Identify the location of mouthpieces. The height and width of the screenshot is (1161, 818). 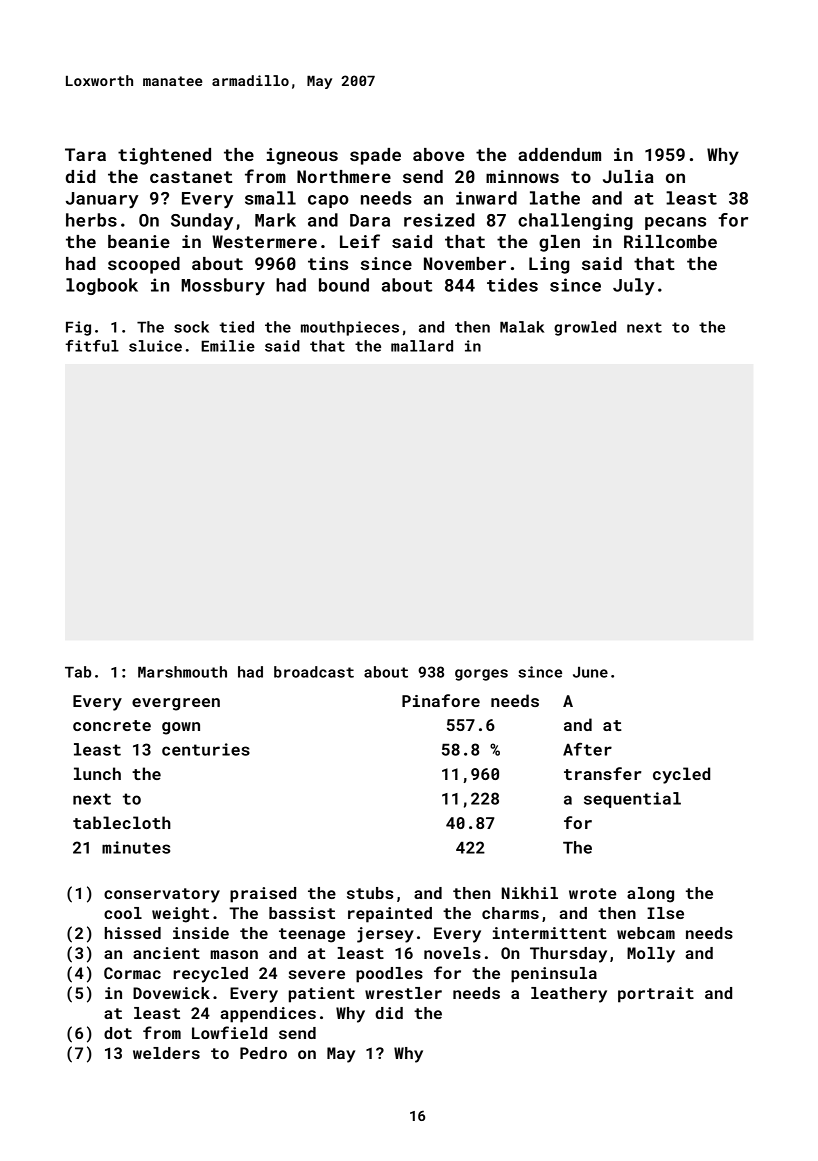
(350, 328).
